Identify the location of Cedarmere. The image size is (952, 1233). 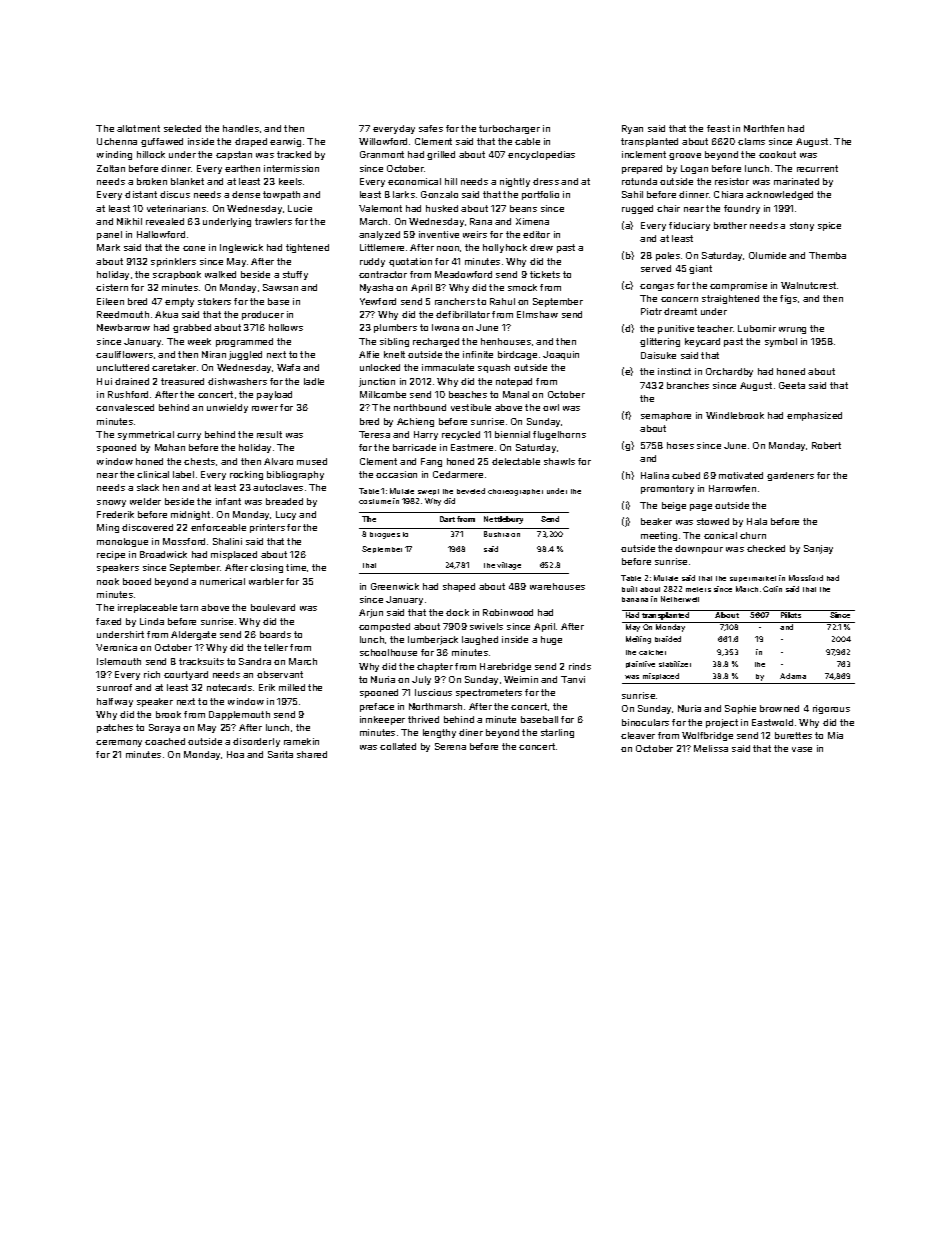
(458, 474).
